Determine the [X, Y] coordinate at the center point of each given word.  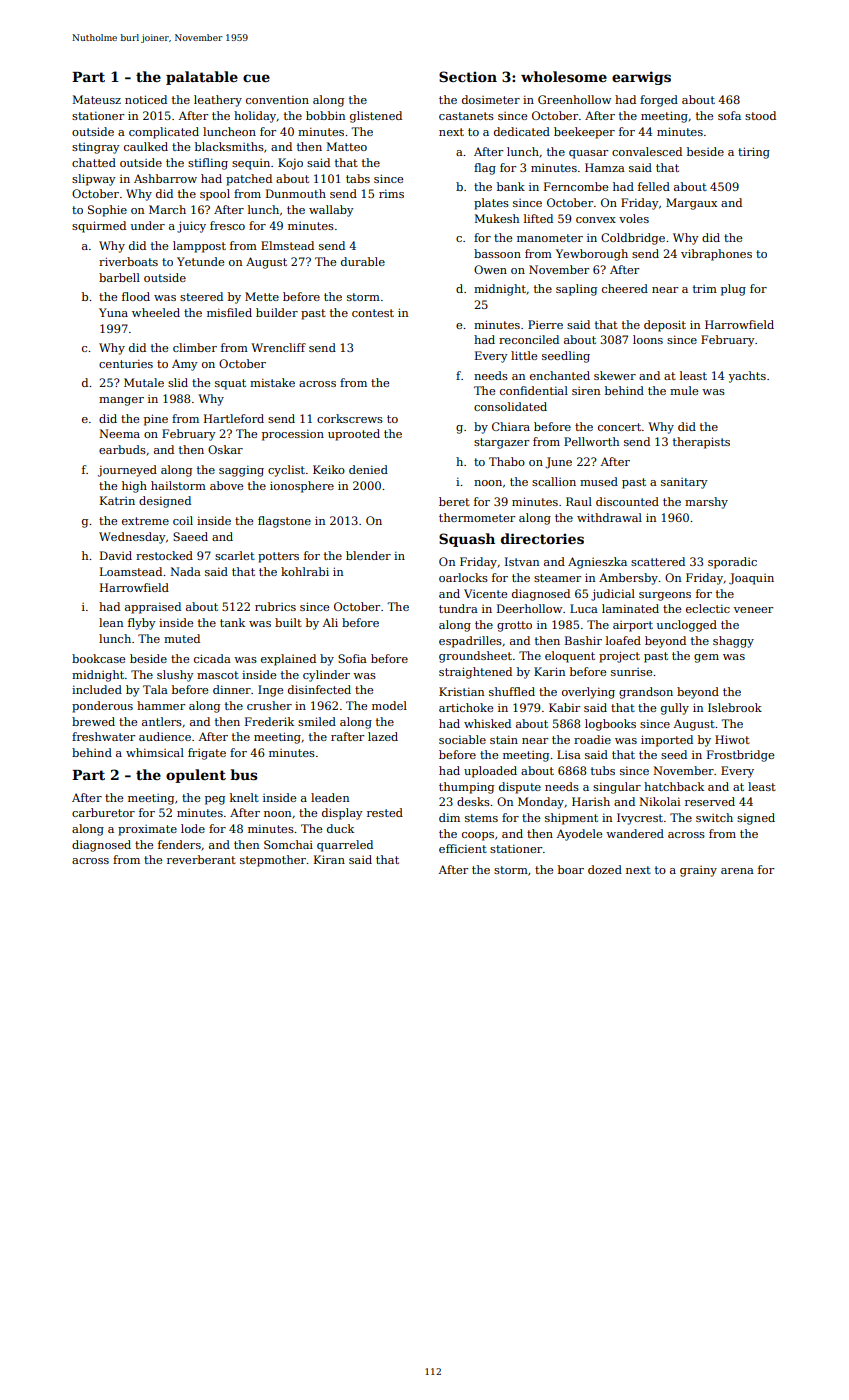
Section [468, 76]
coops [478, 836]
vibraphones [716, 255]
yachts [747, 377]
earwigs [641, 78]
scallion [554, 481]
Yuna [113, 312]
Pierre [545, 324]
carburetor [103, 812]
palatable [202, 78]
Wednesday [132, 538]
